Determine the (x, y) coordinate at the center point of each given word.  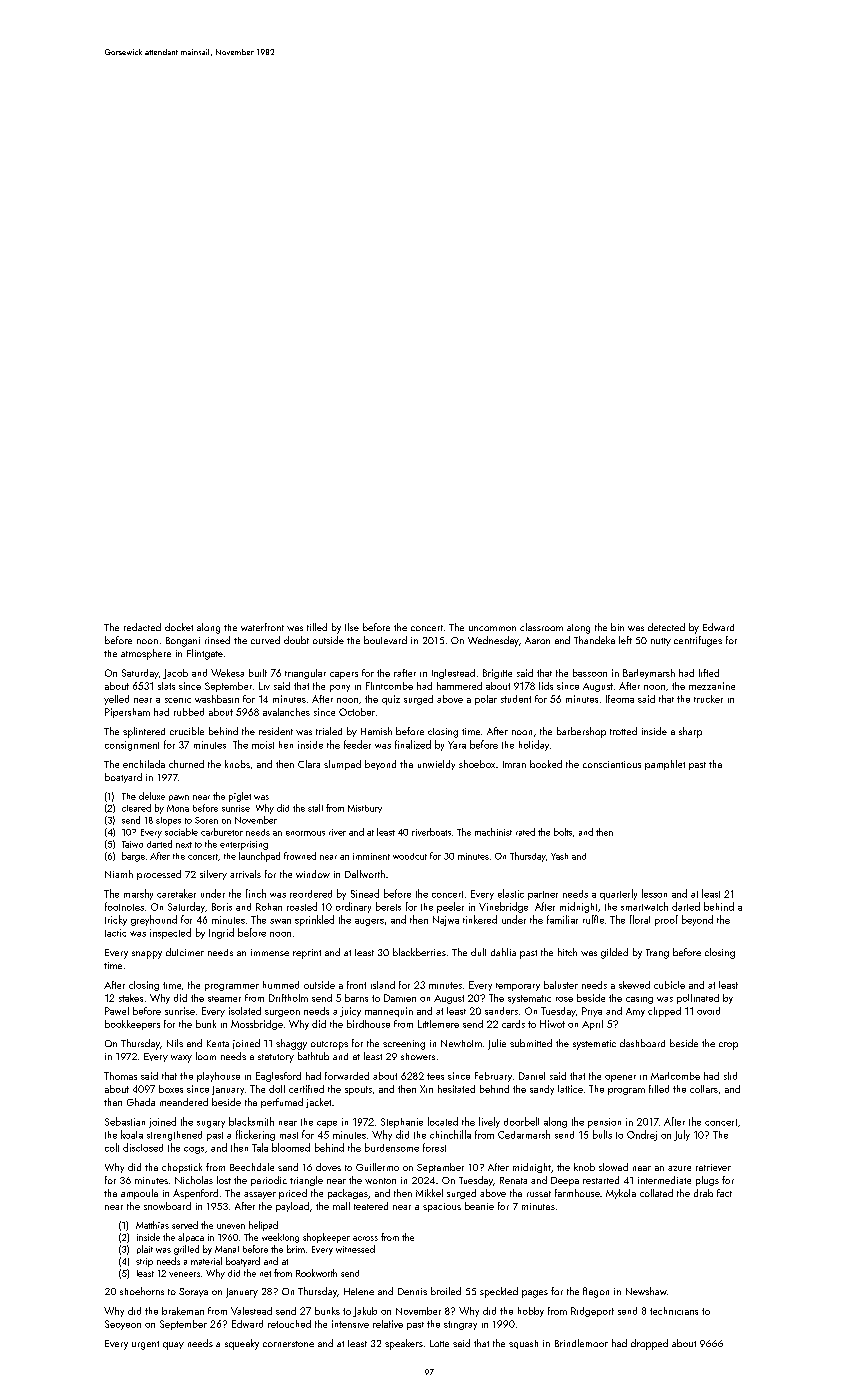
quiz (391, 700)
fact (724, 1193)
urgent (145, 1345)
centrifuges (698, 641)
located (443, 1121)
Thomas (120, 1076)
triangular (305, 674)
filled (659, 1089)
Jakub (365, 1312)
